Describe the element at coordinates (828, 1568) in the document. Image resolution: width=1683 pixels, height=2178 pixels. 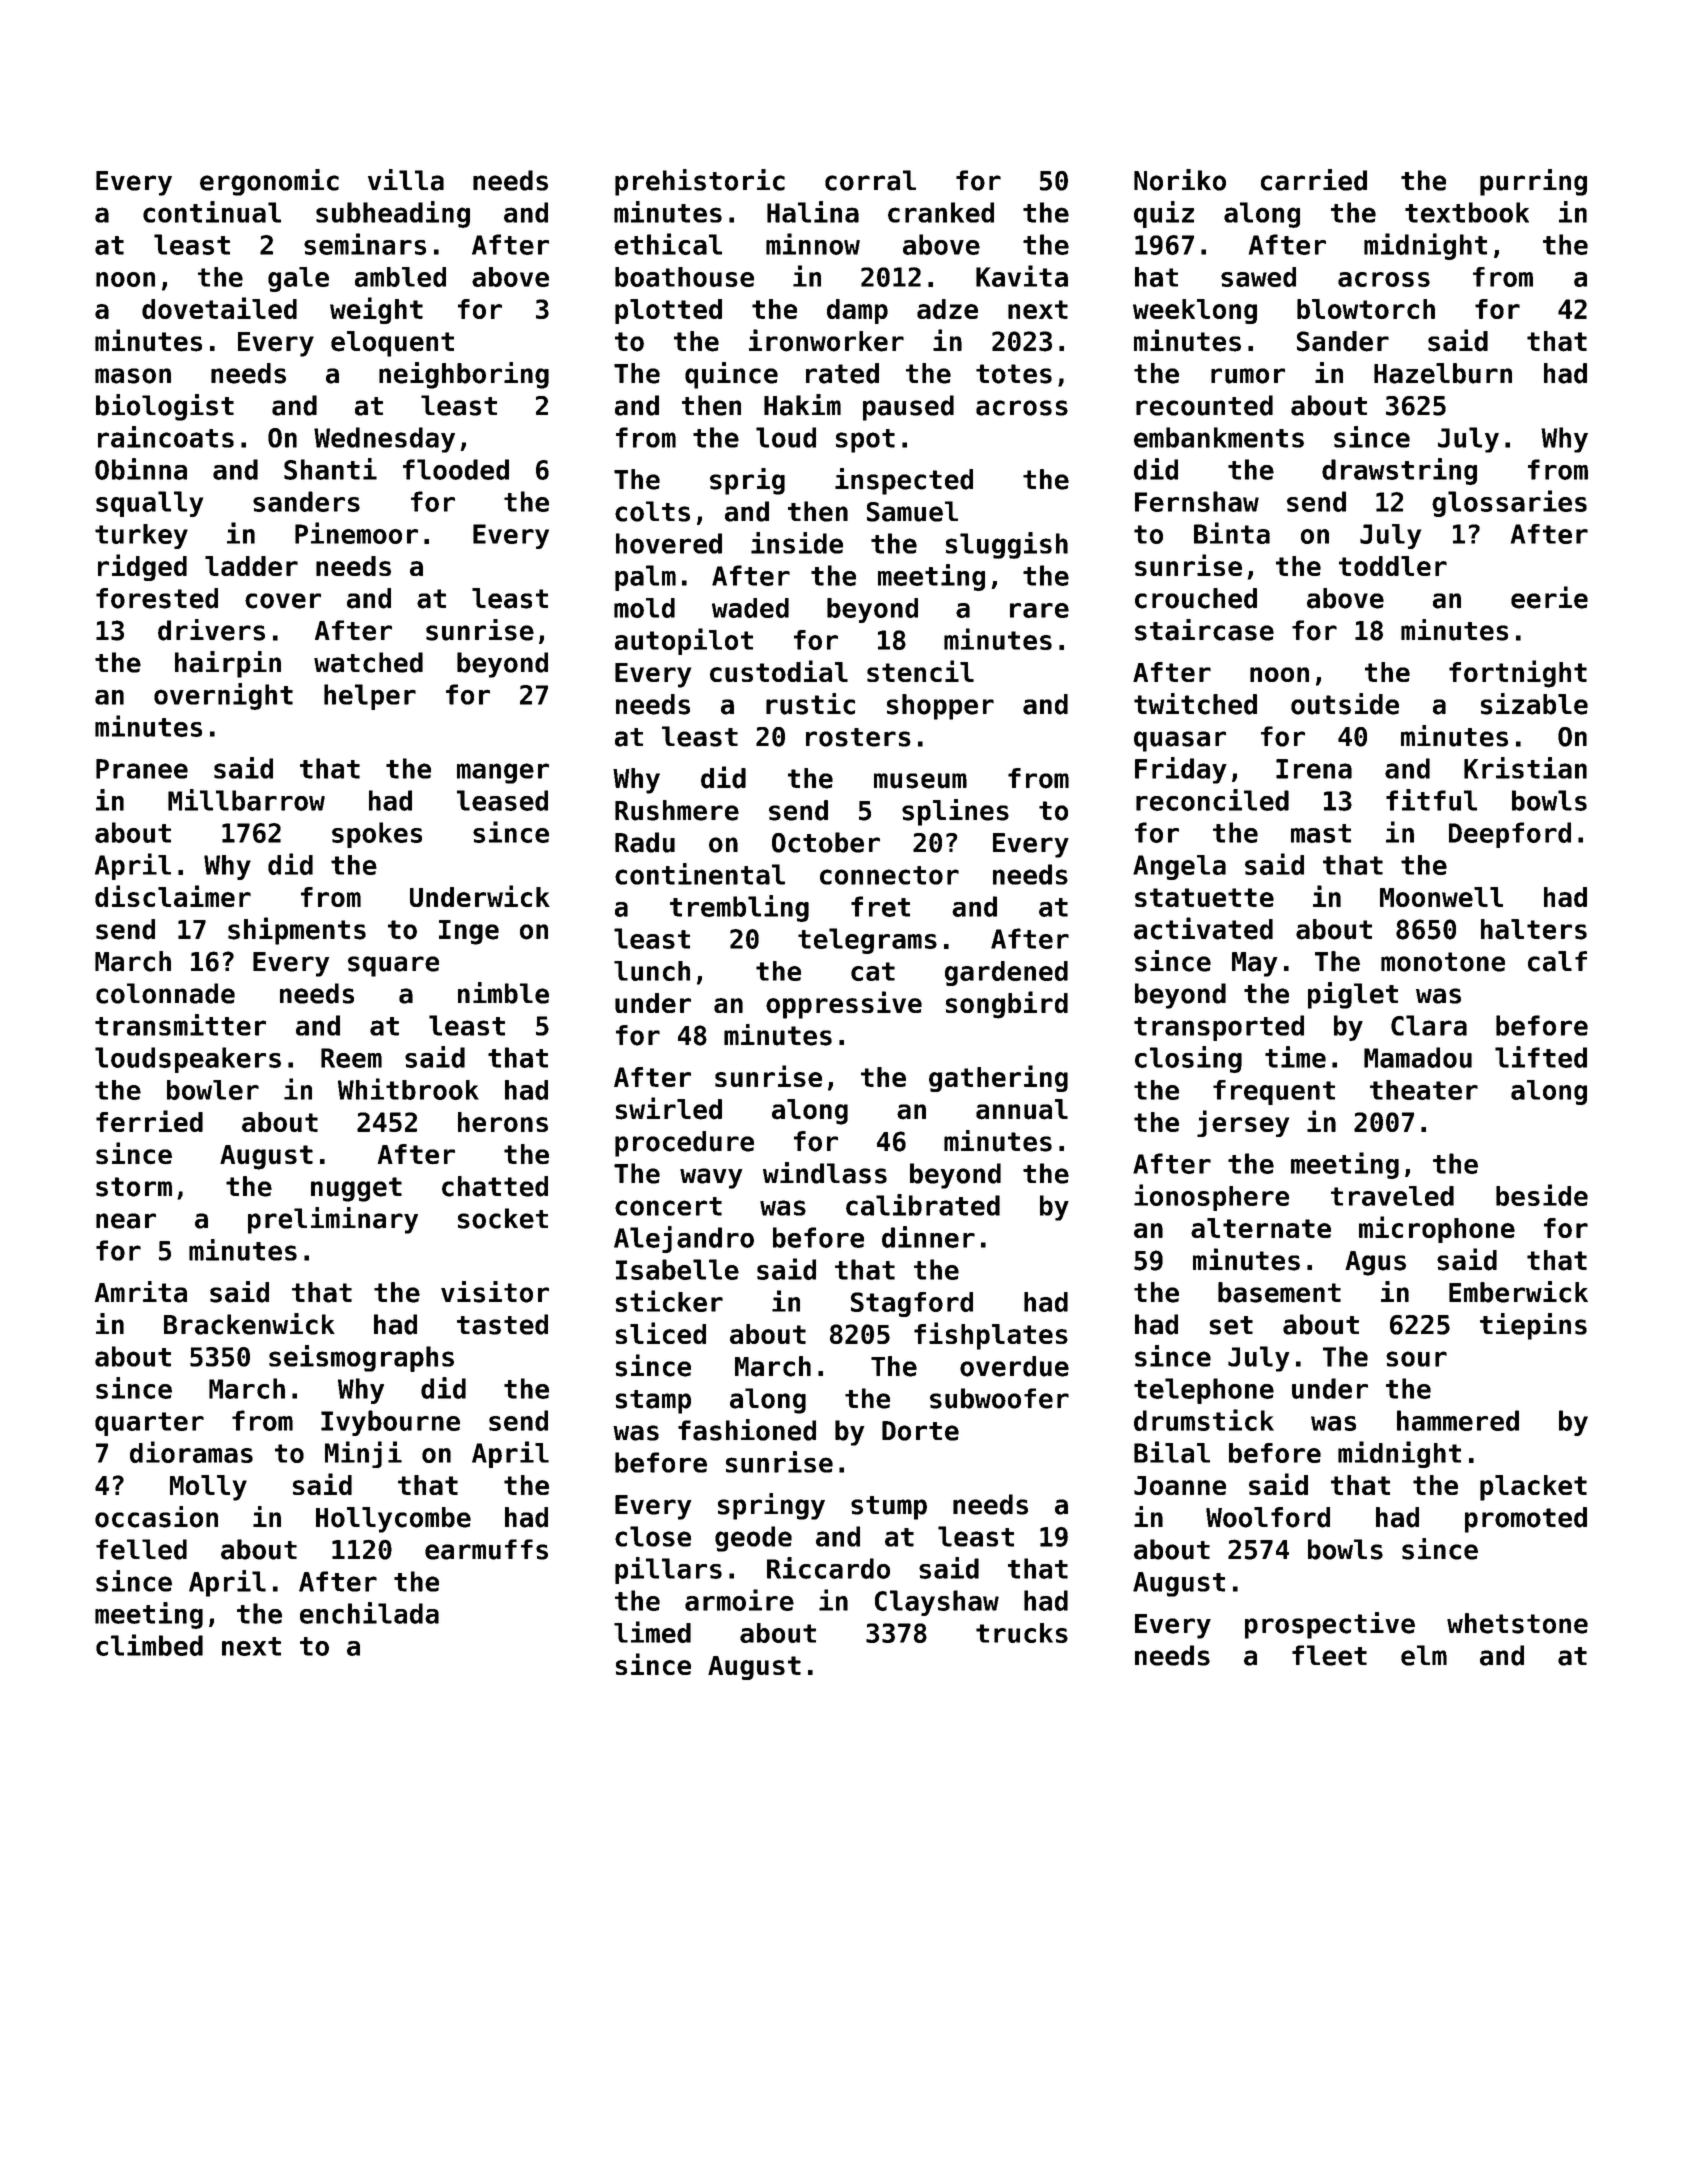
I see `Riccardo` at that location.
